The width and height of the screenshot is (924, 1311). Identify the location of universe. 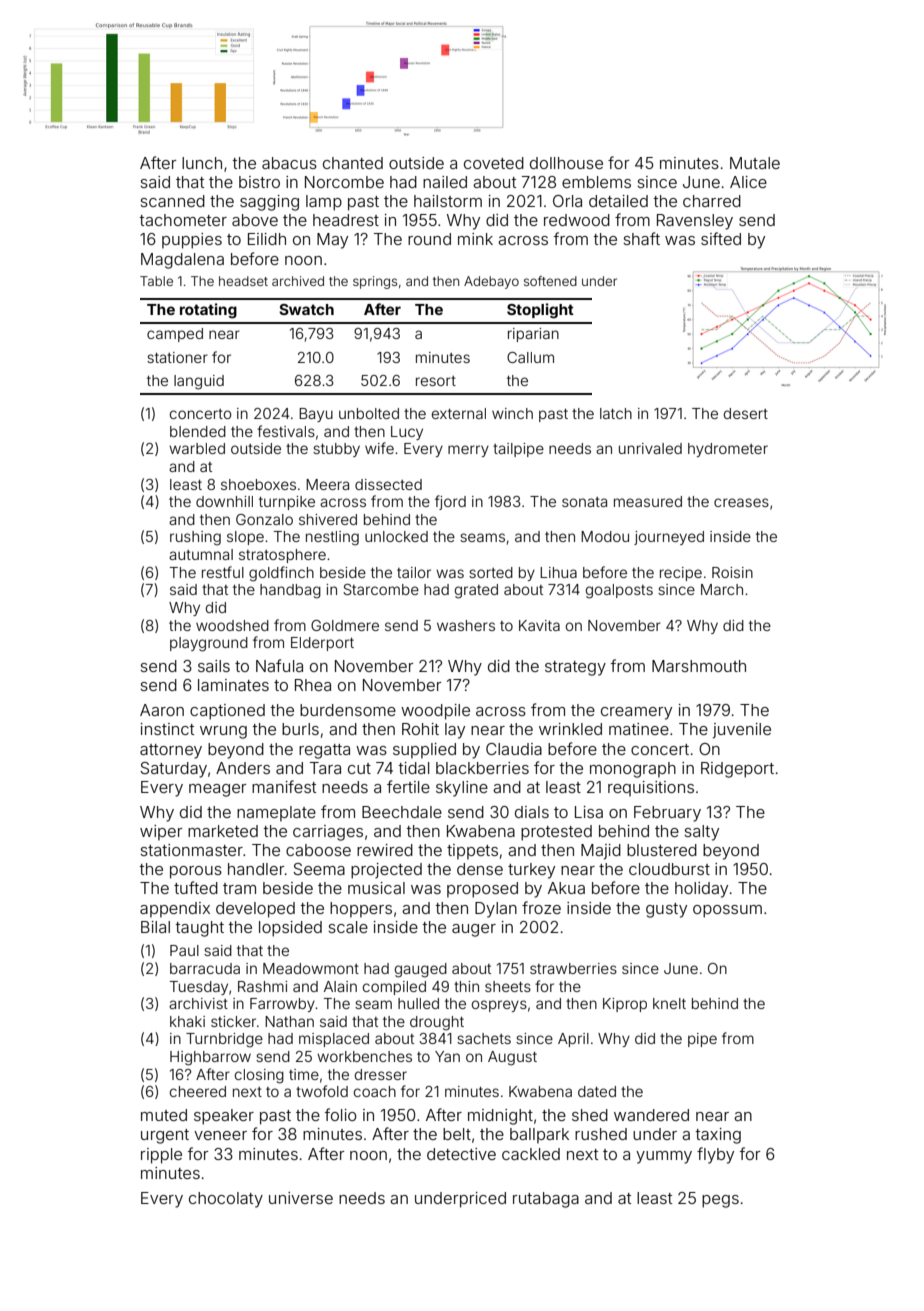
(301, 1198).
